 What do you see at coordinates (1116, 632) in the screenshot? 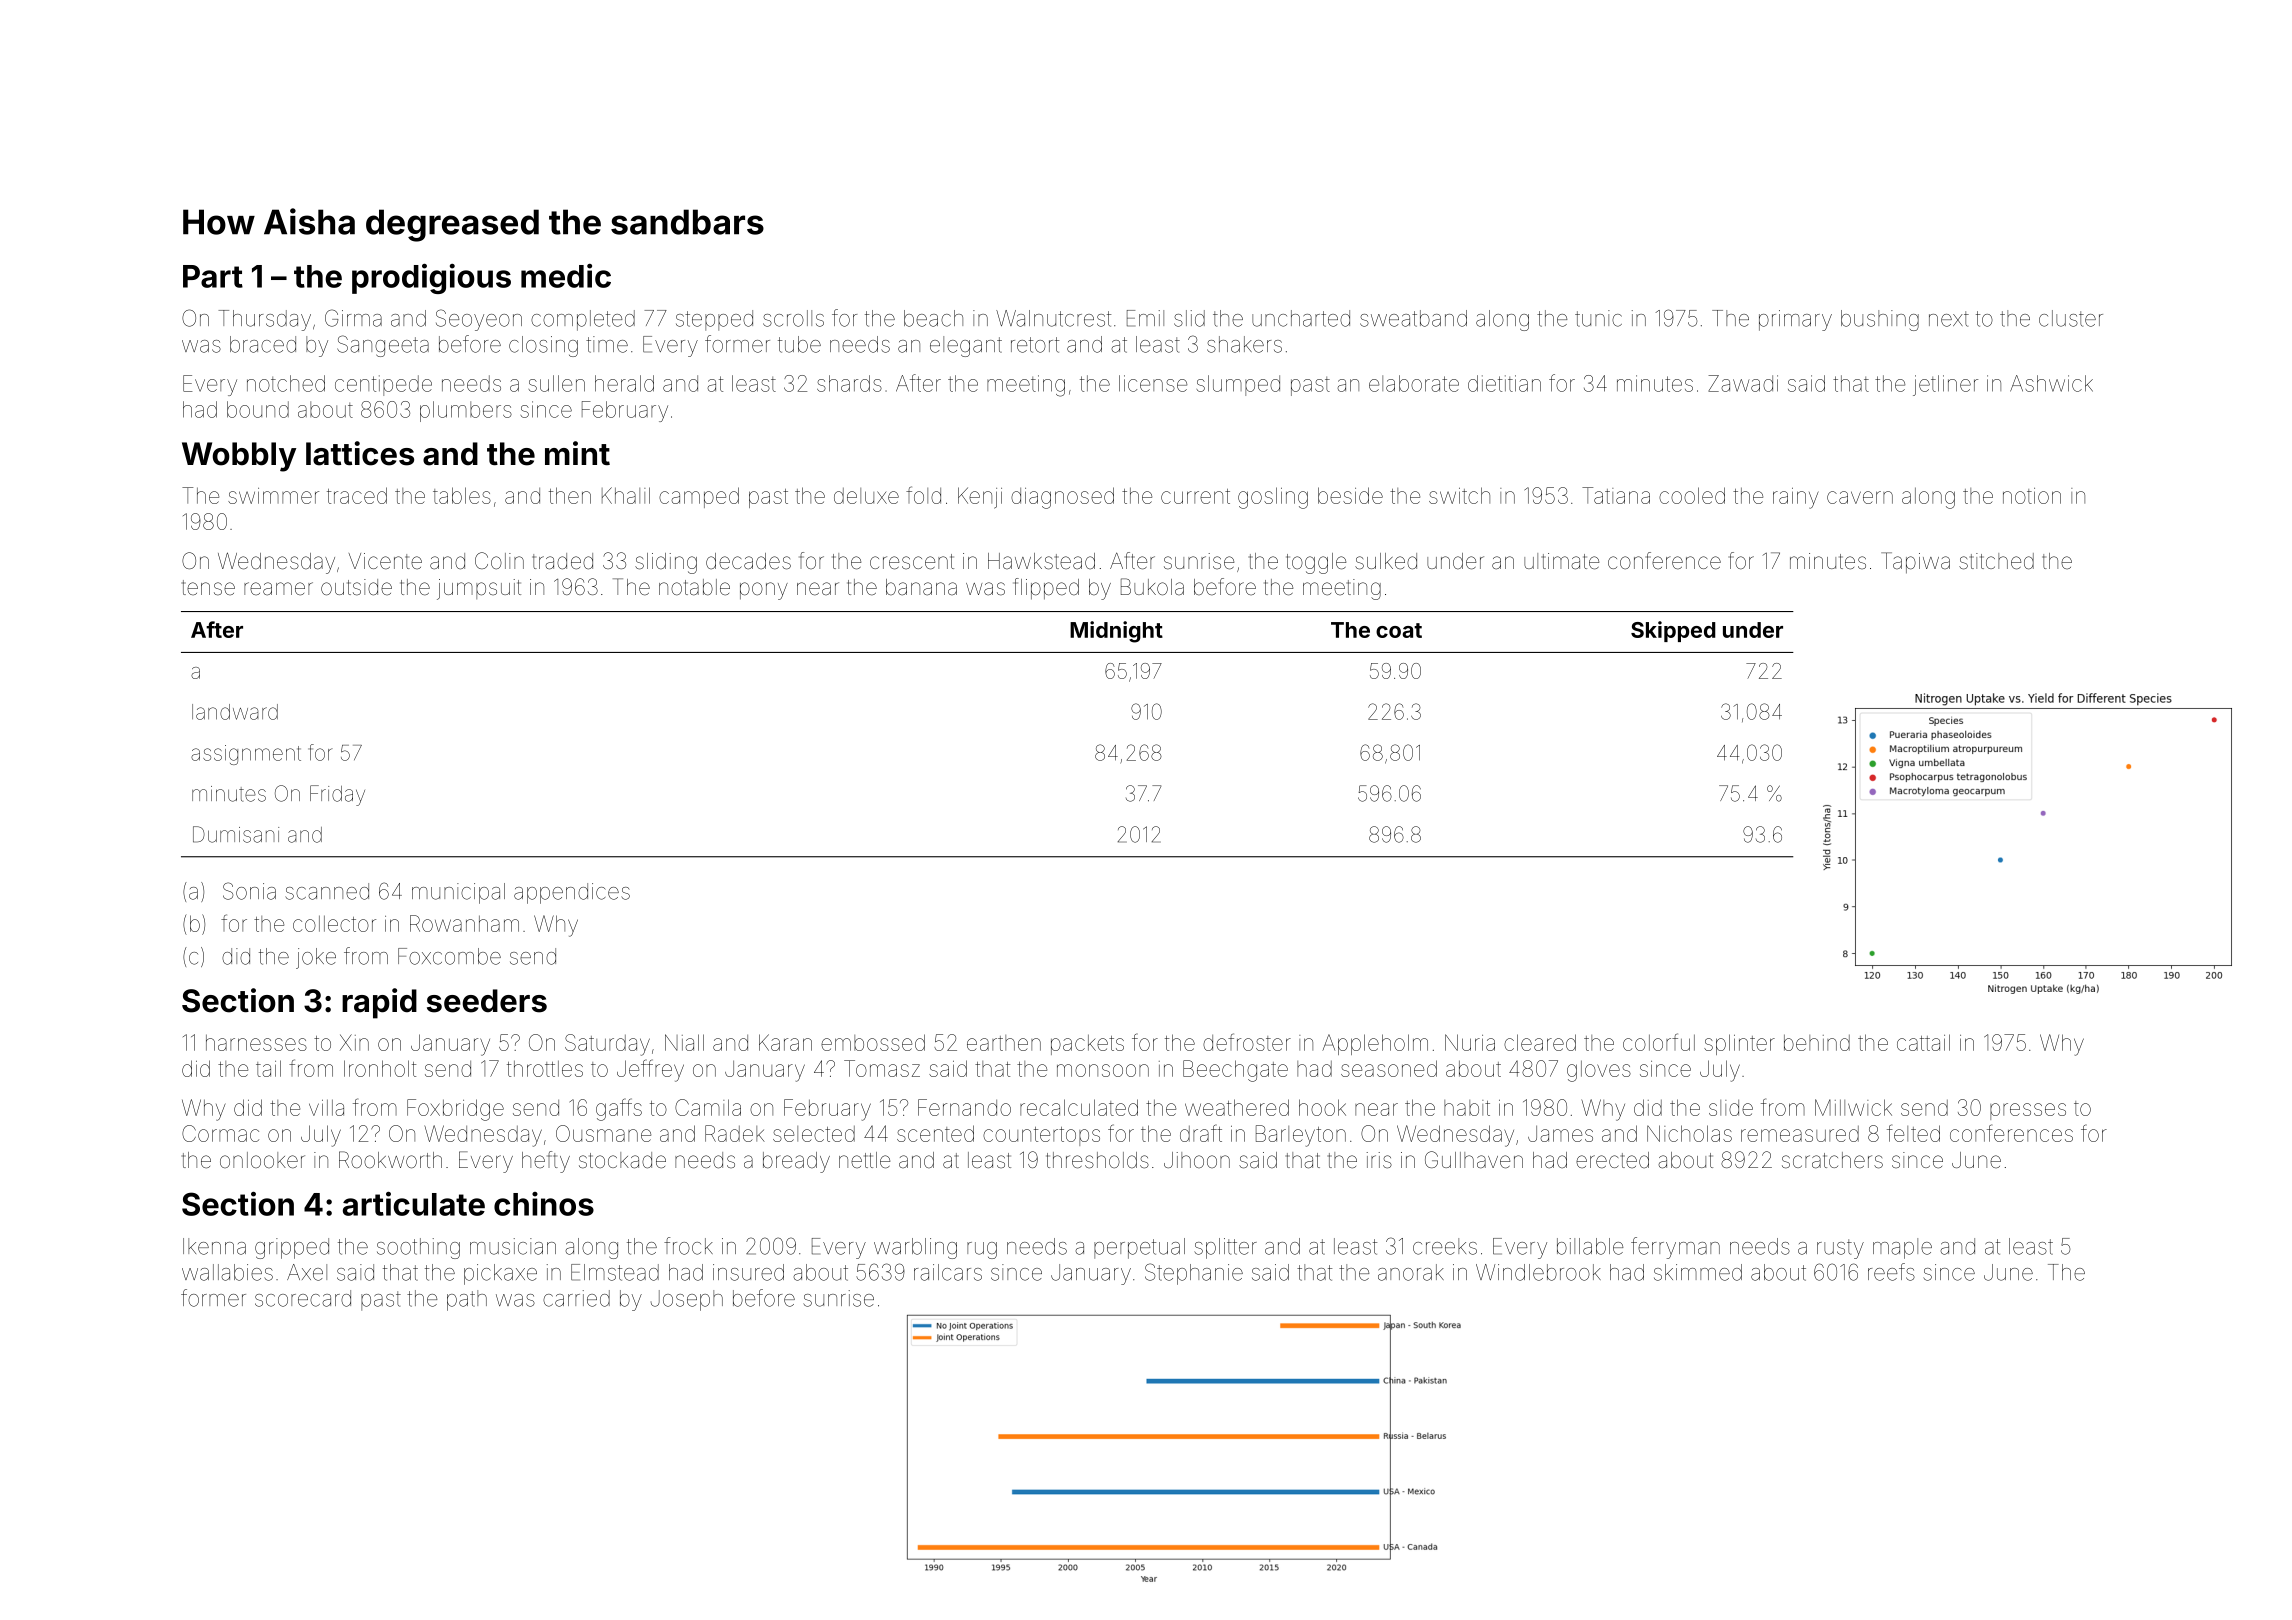
I see `Midnight` at bounding box center [1116, 632].
